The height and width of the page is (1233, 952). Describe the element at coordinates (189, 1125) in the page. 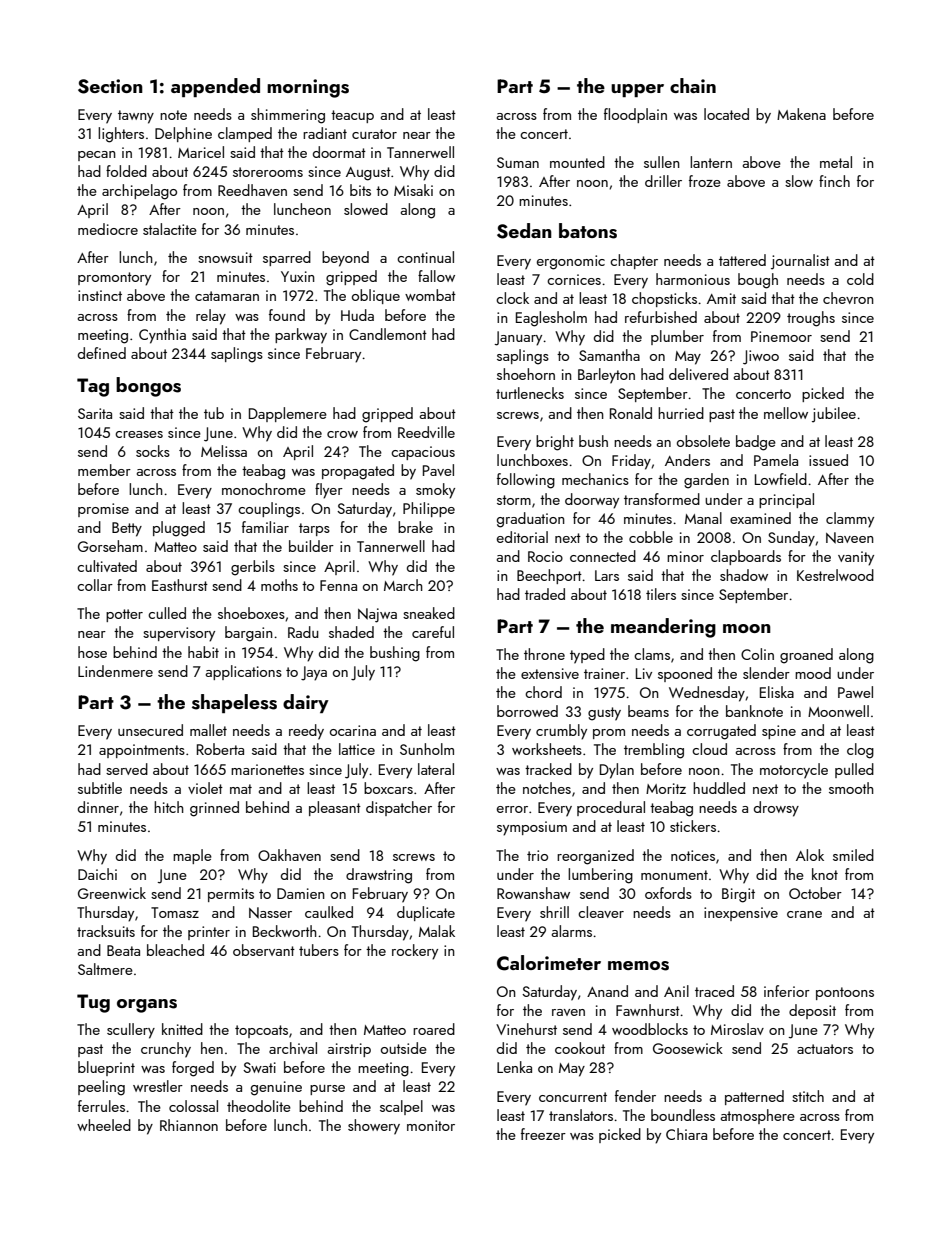

I see `Rhiannon` at that location.
